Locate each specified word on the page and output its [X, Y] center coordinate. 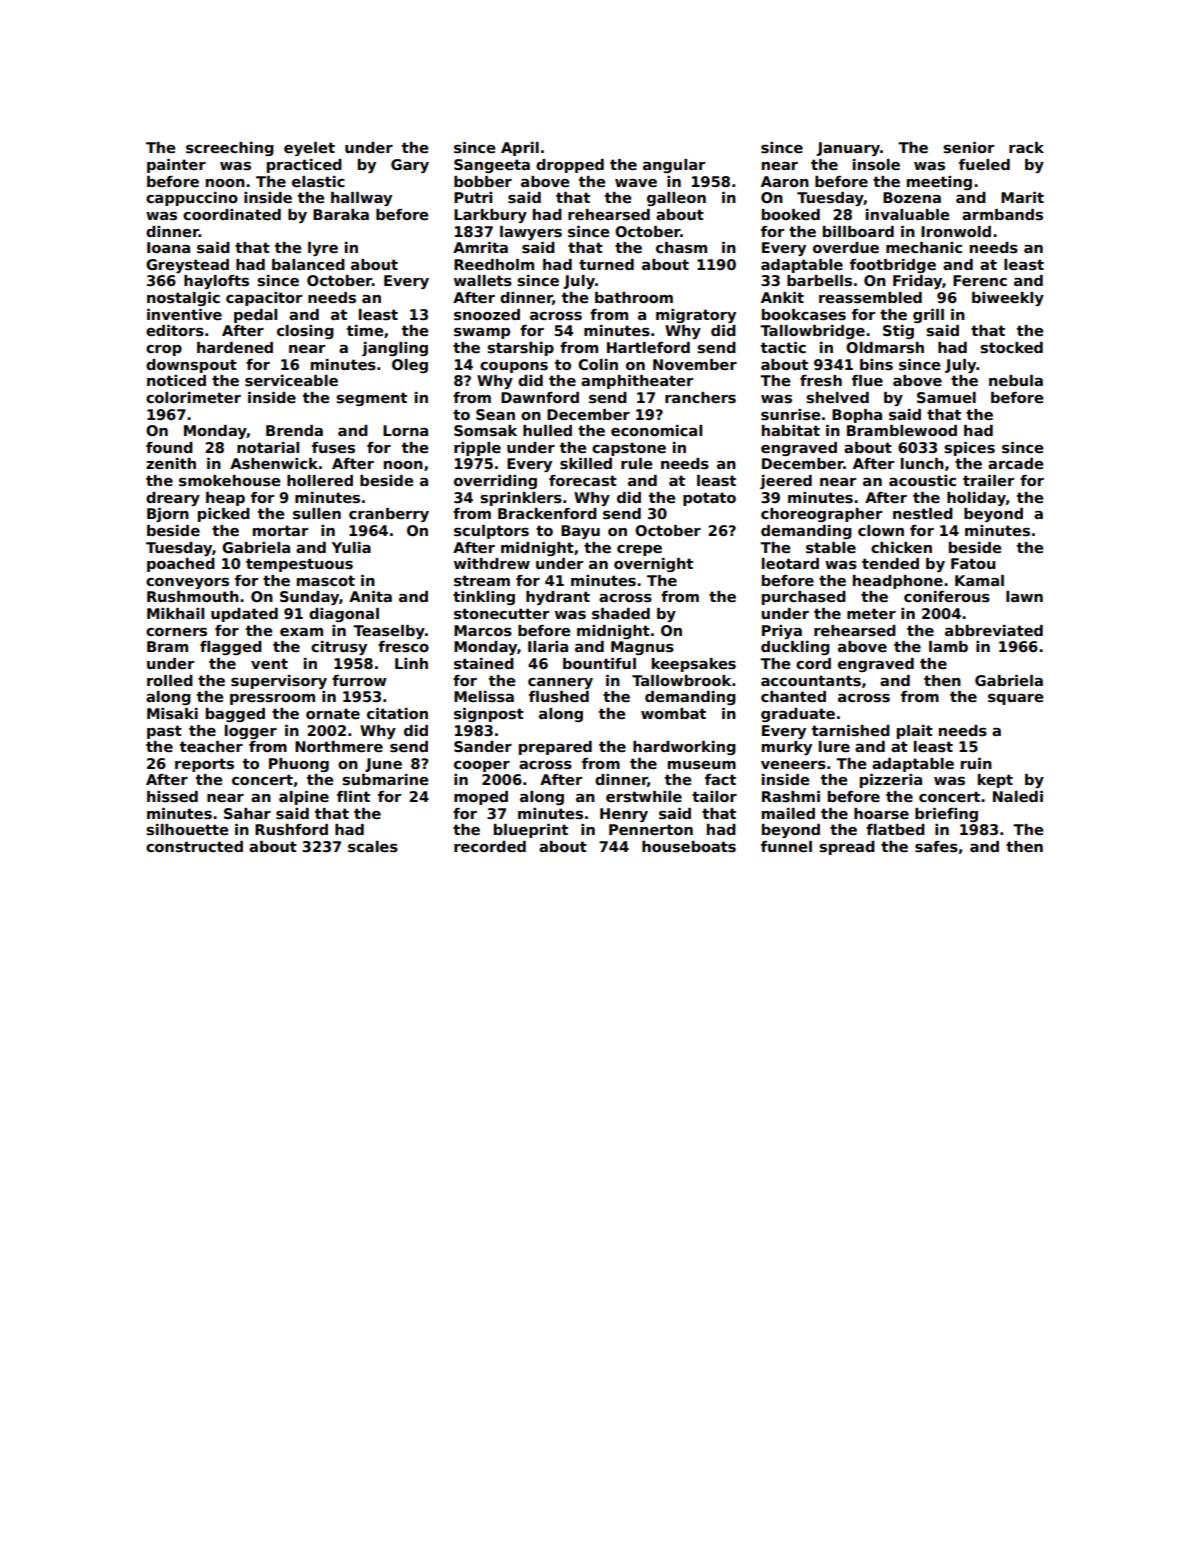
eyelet [309, 149]
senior [968, 147]
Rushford [291, 829]
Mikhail [175, 613]
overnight [653, 565]
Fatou [973, 563]
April [520, 149]
